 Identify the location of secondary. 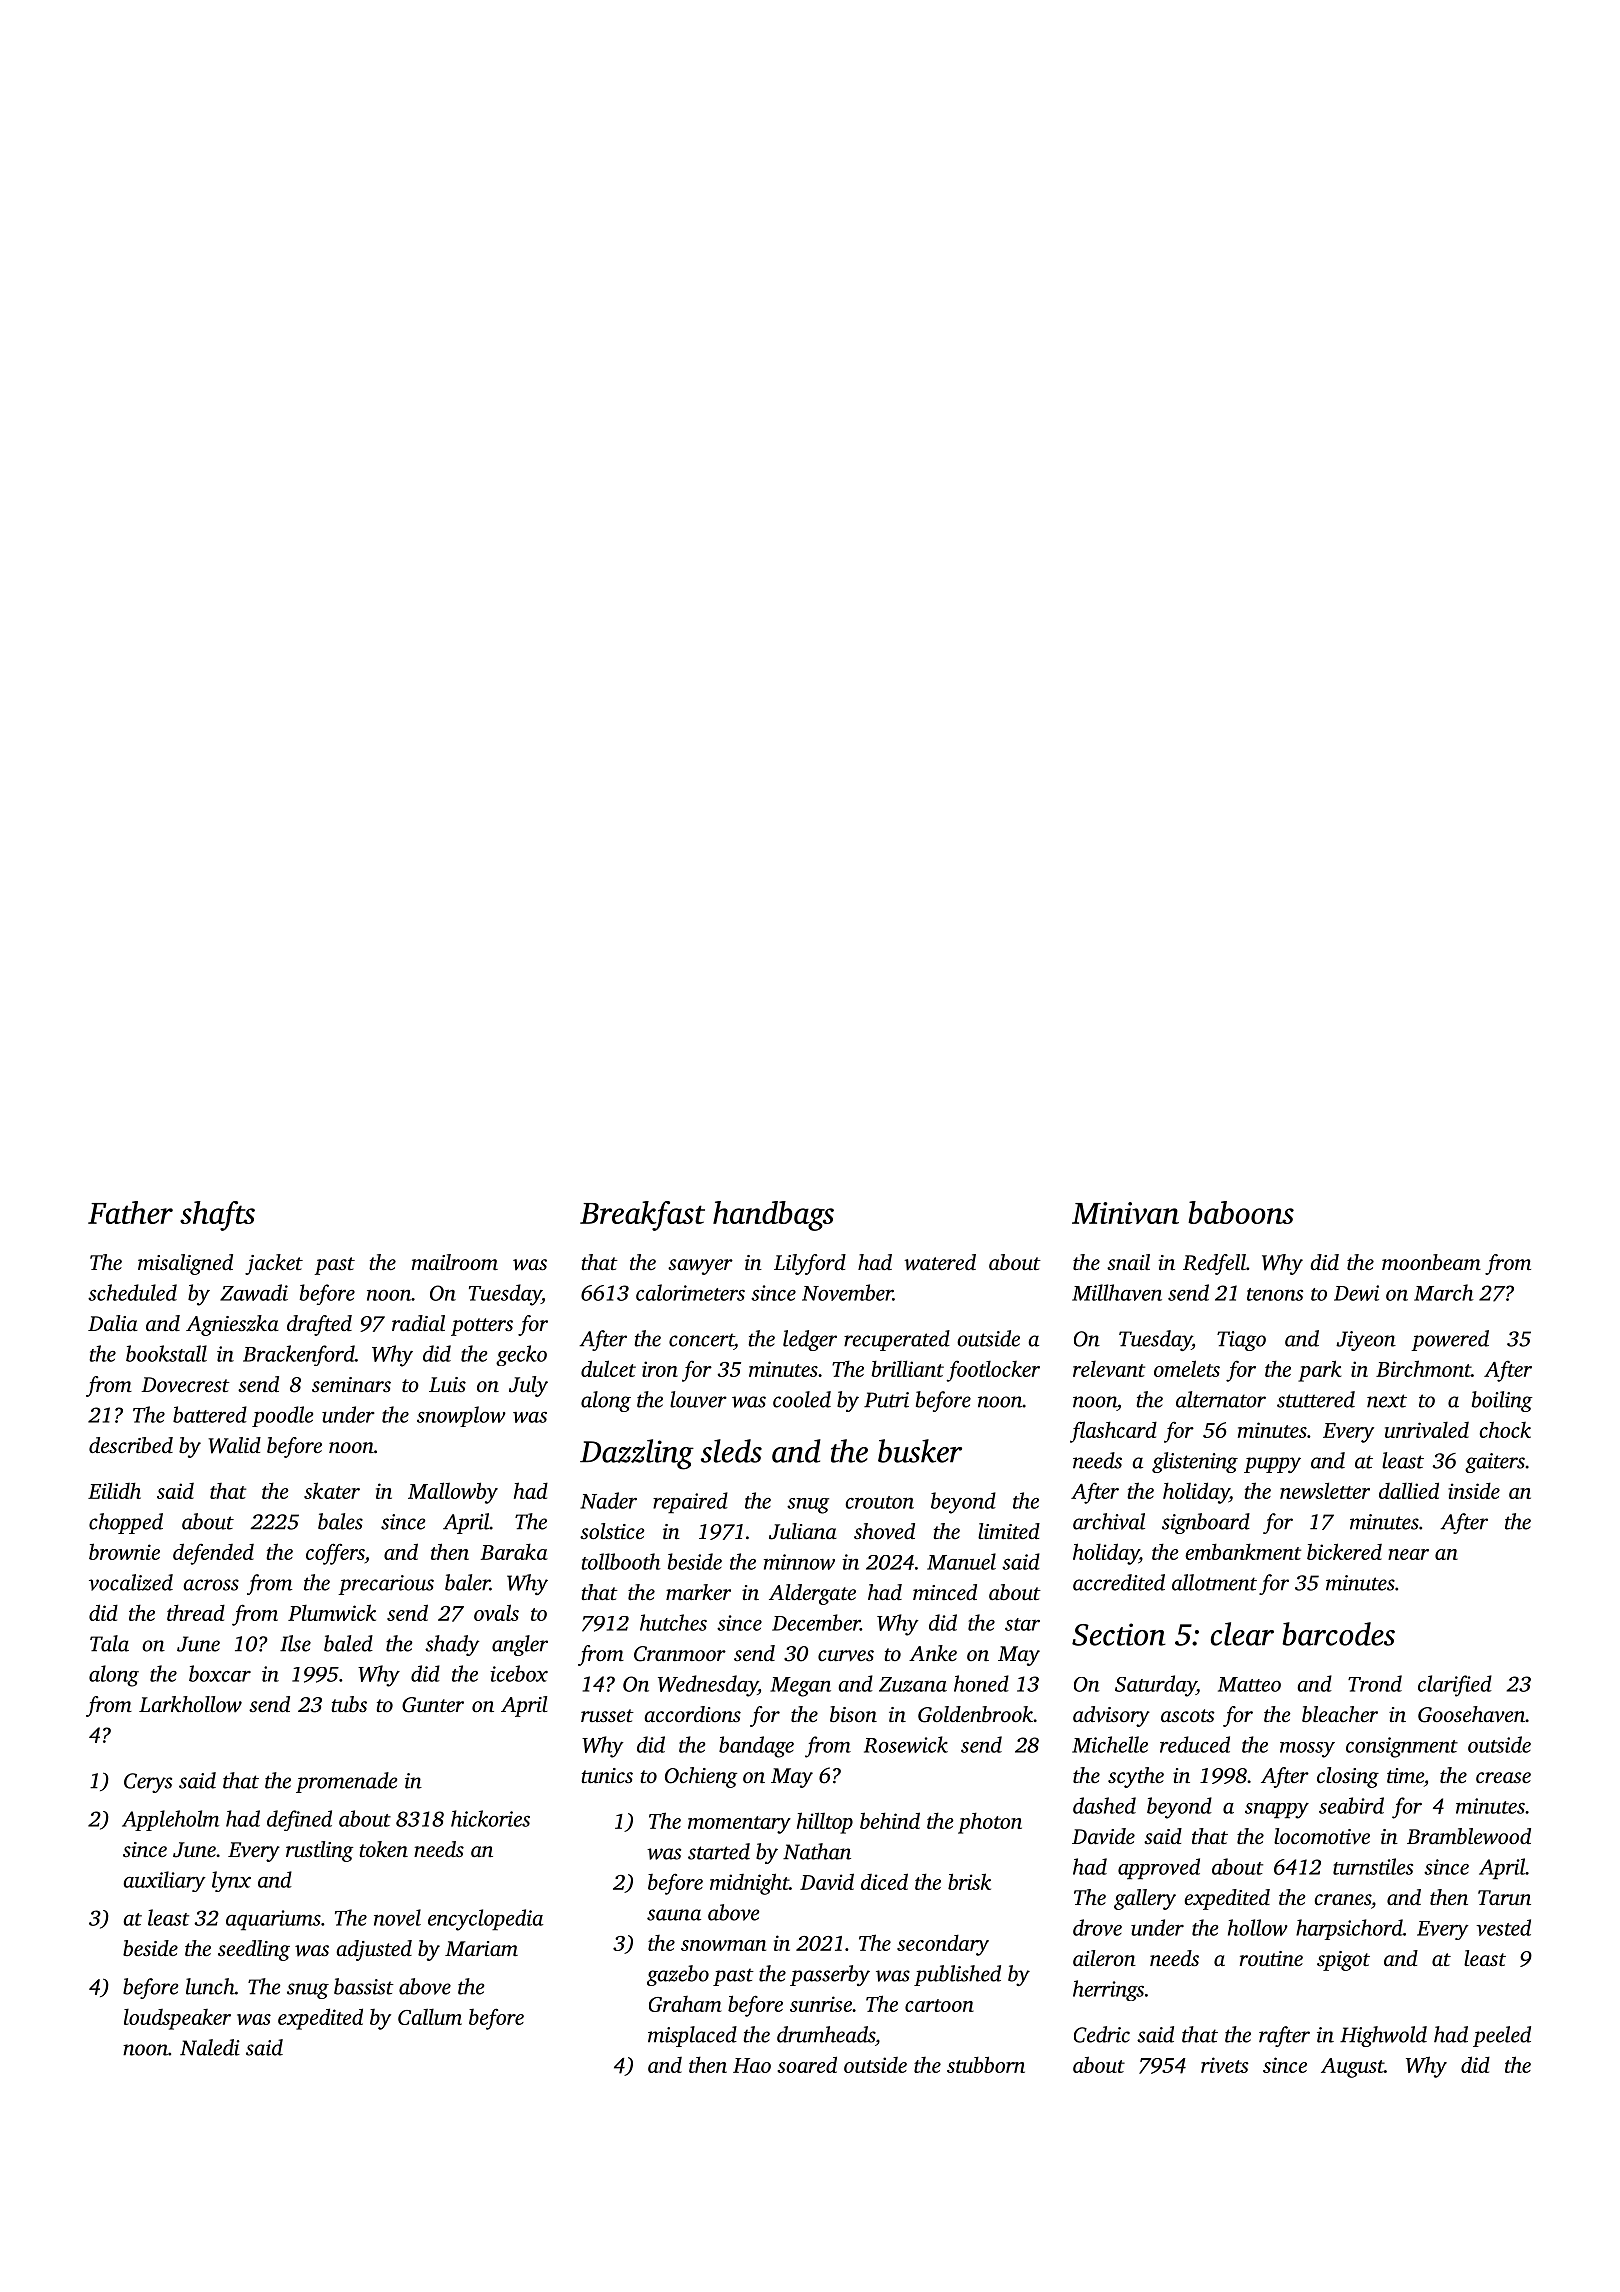
(943, 1945).
